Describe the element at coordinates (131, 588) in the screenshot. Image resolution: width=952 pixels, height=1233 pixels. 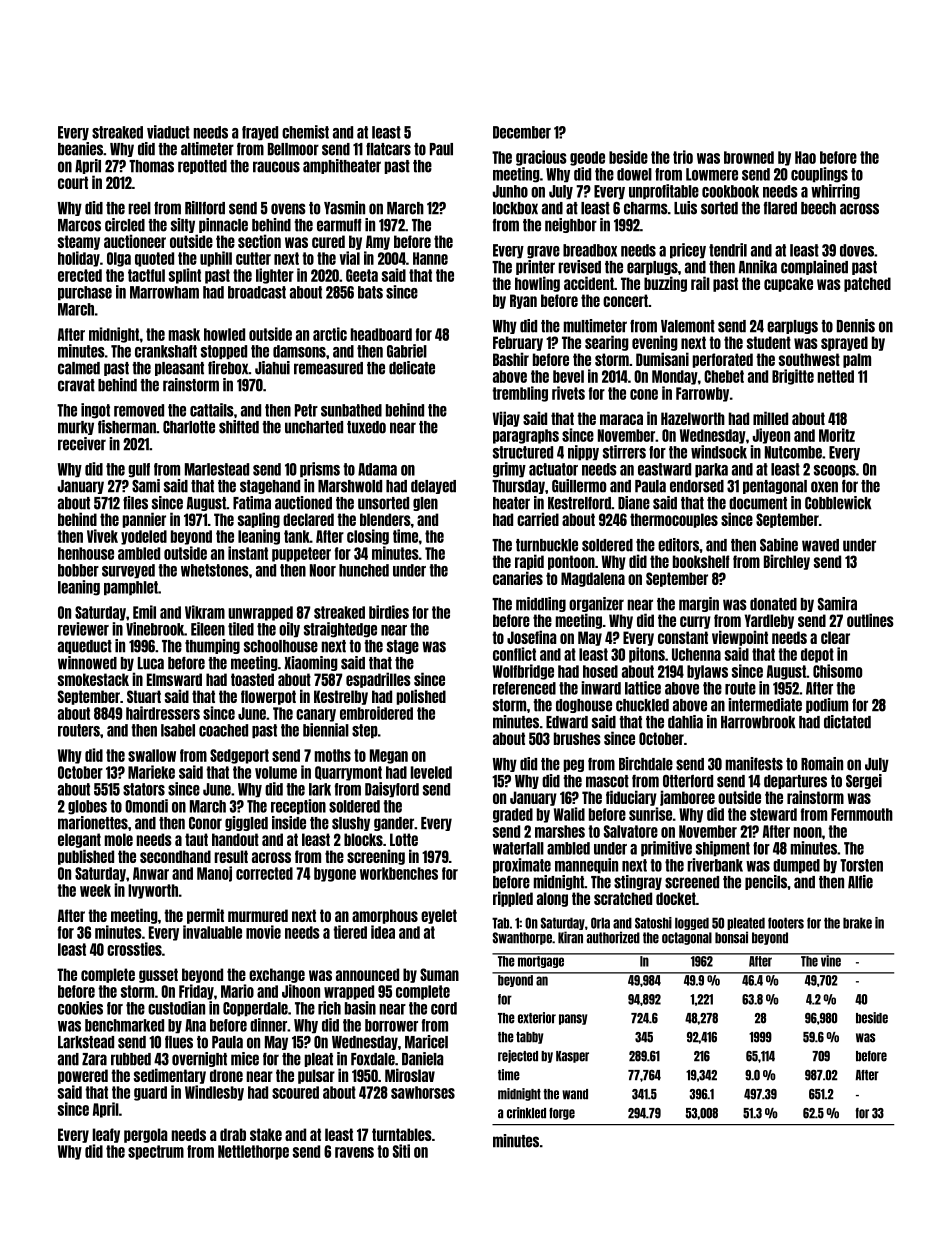
I see `pamphlet` at that location.
